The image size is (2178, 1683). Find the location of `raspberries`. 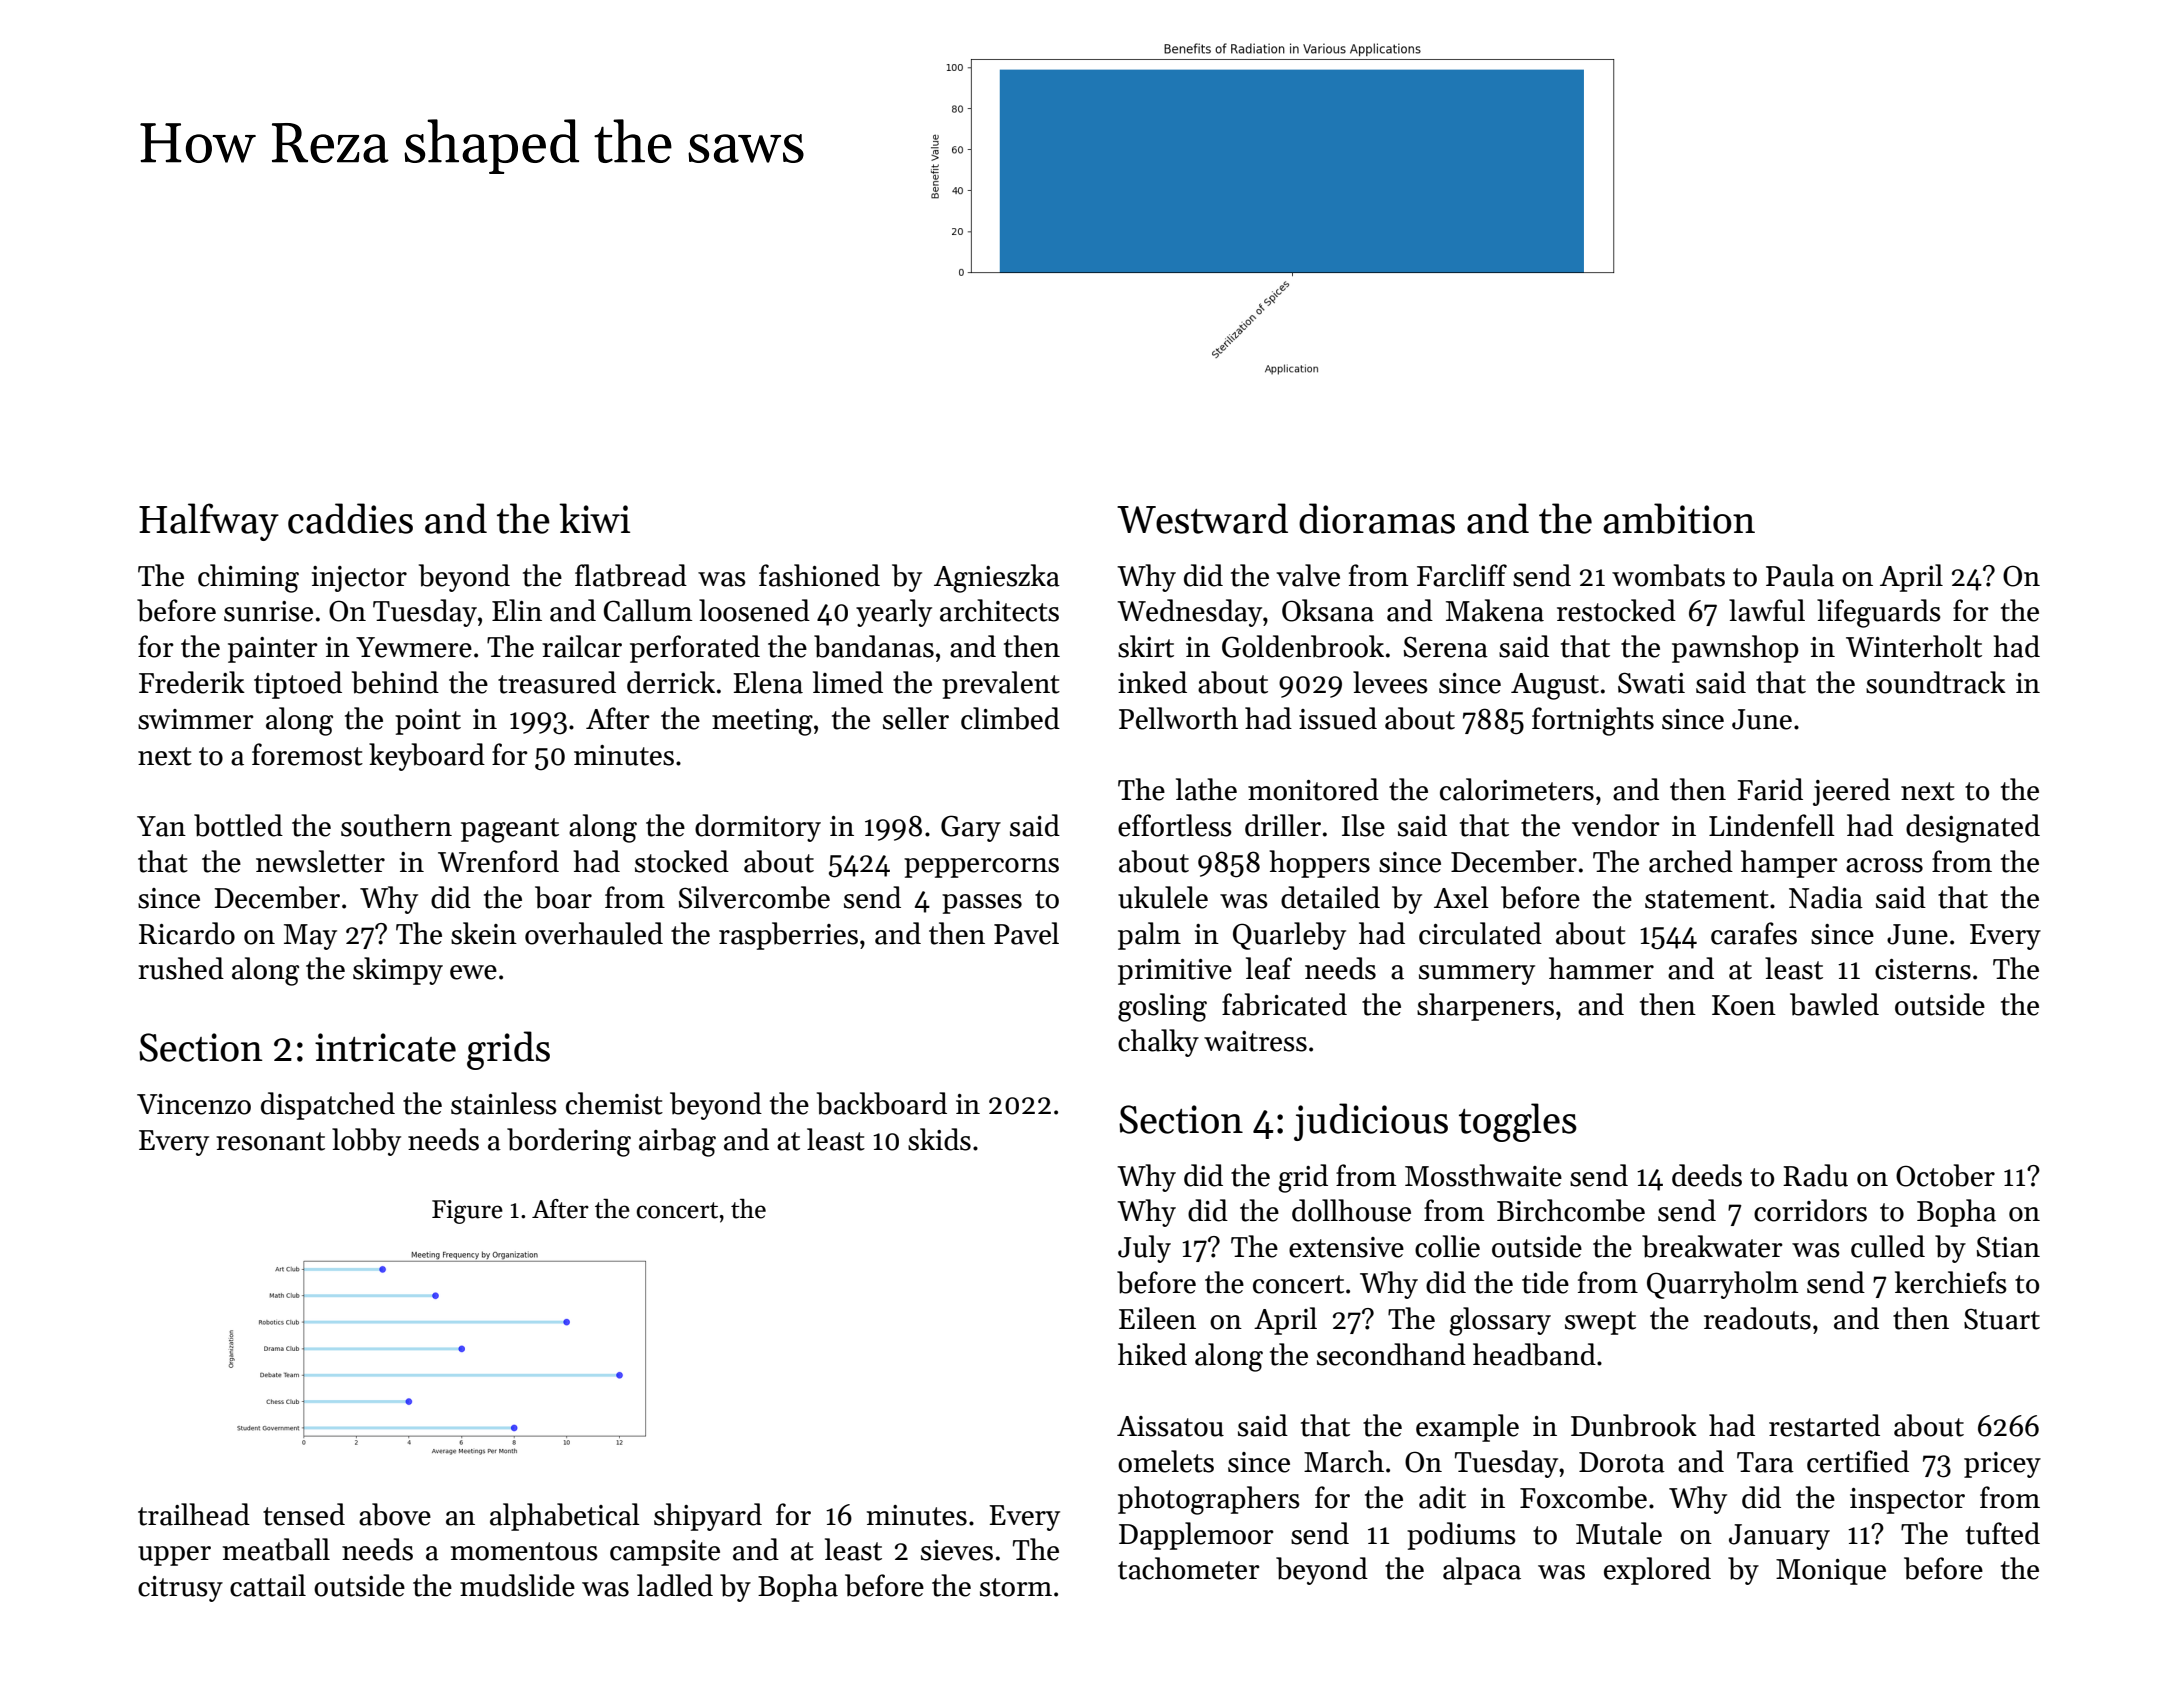

raspberries is located at coordinates (788, 936).
